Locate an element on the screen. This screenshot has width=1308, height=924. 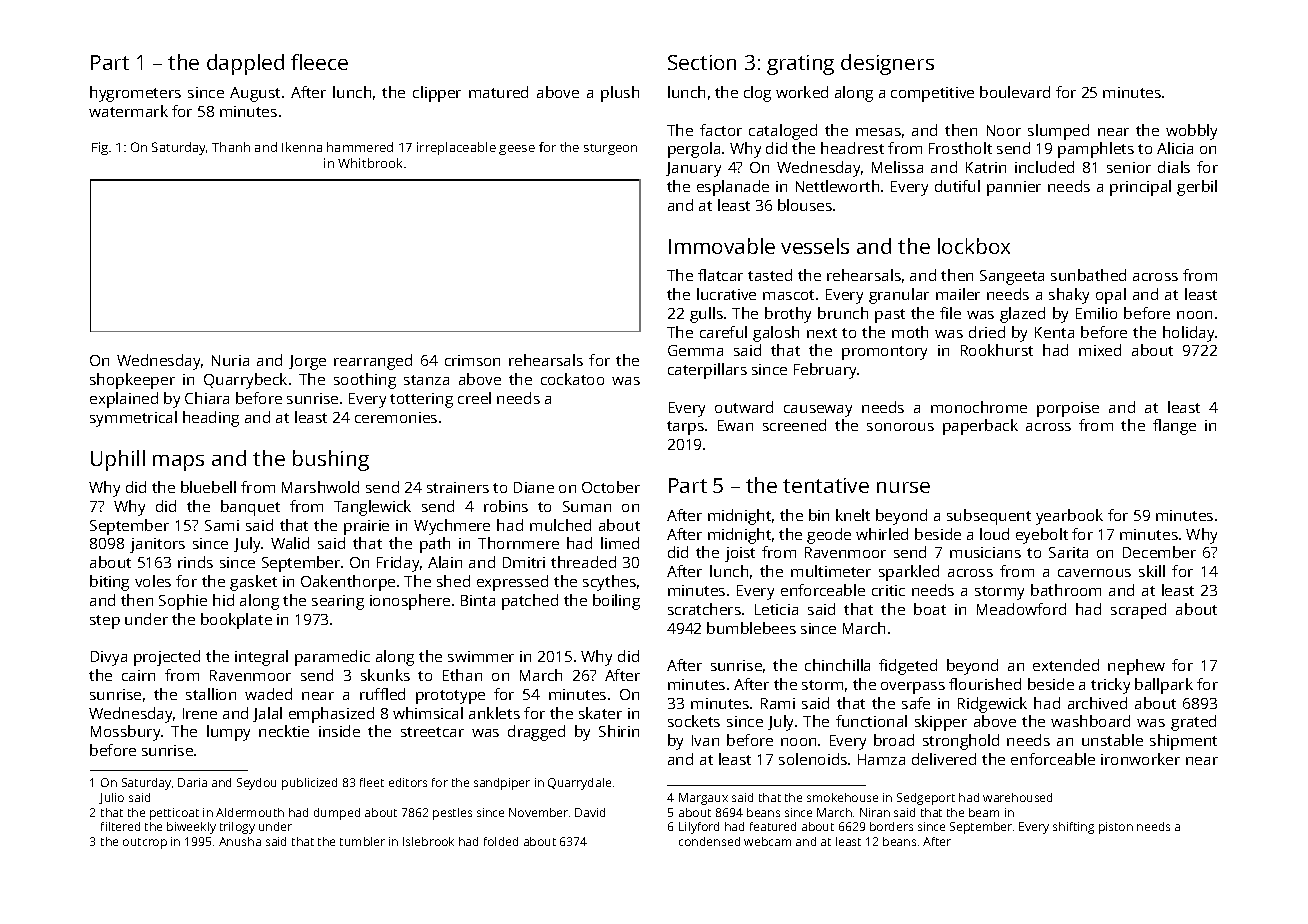
lockbox is located at coordinates (974, 246).
